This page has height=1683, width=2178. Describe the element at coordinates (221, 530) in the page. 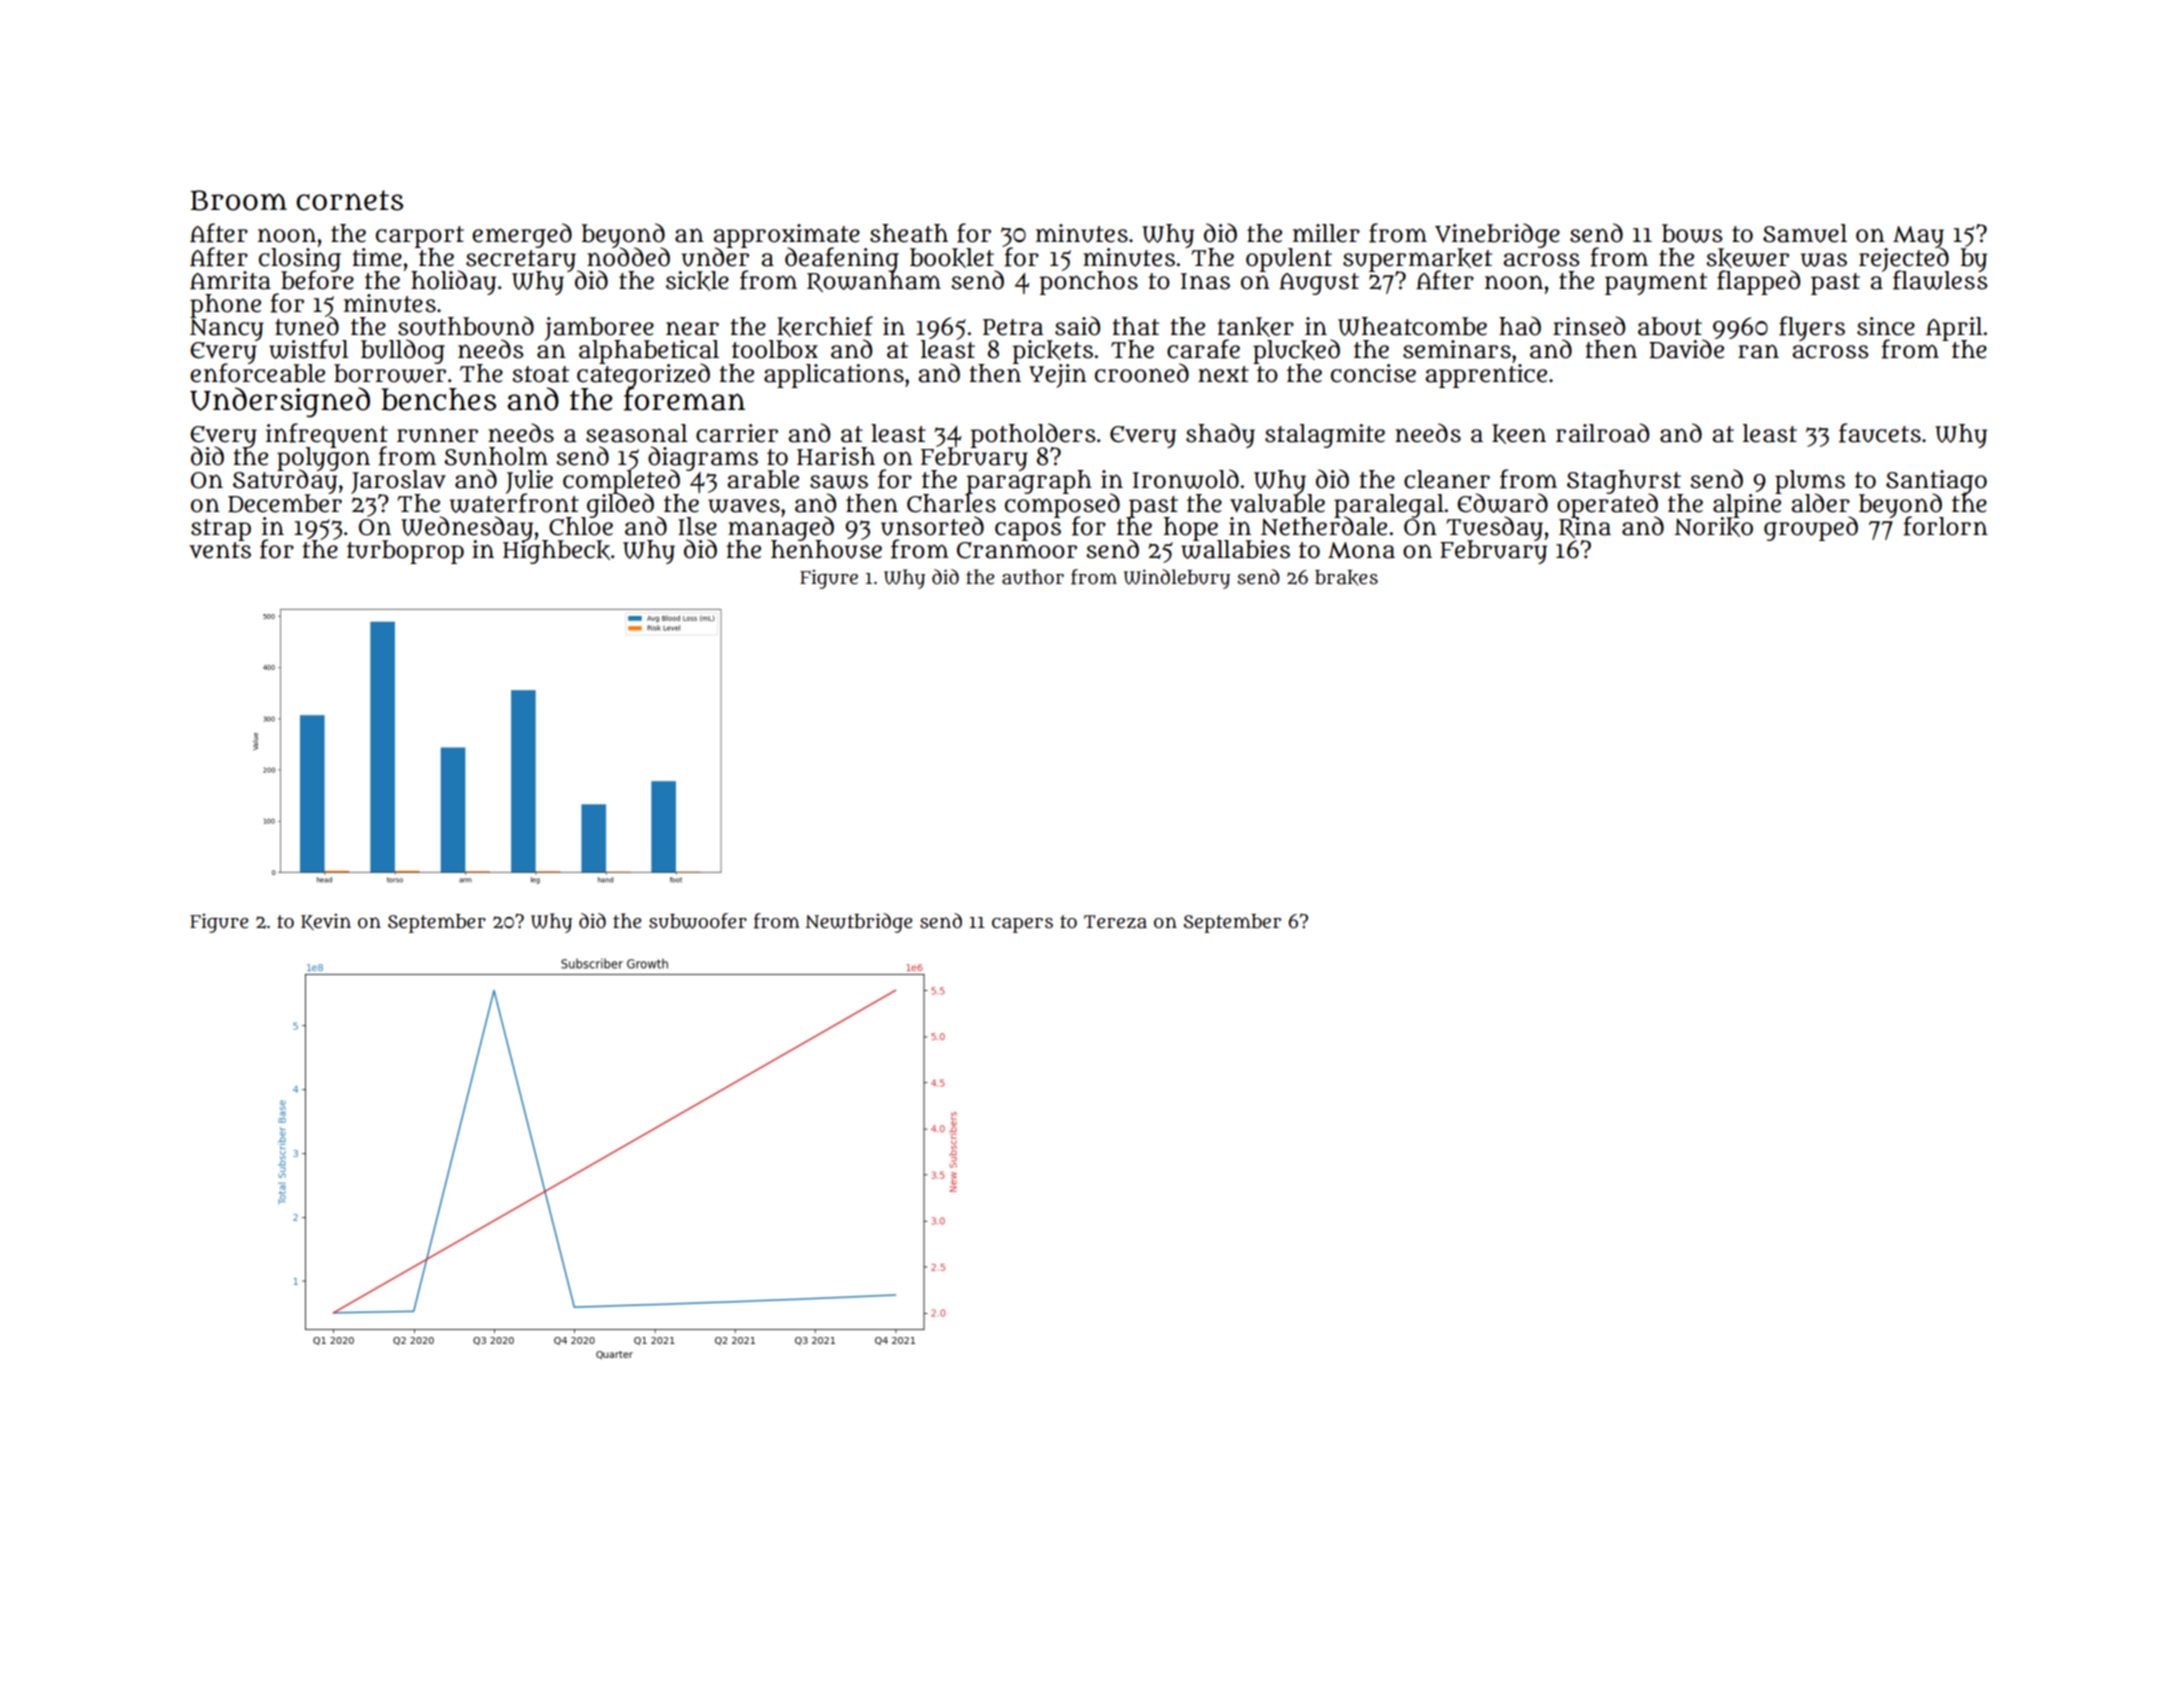

I see `strap` at that location.
